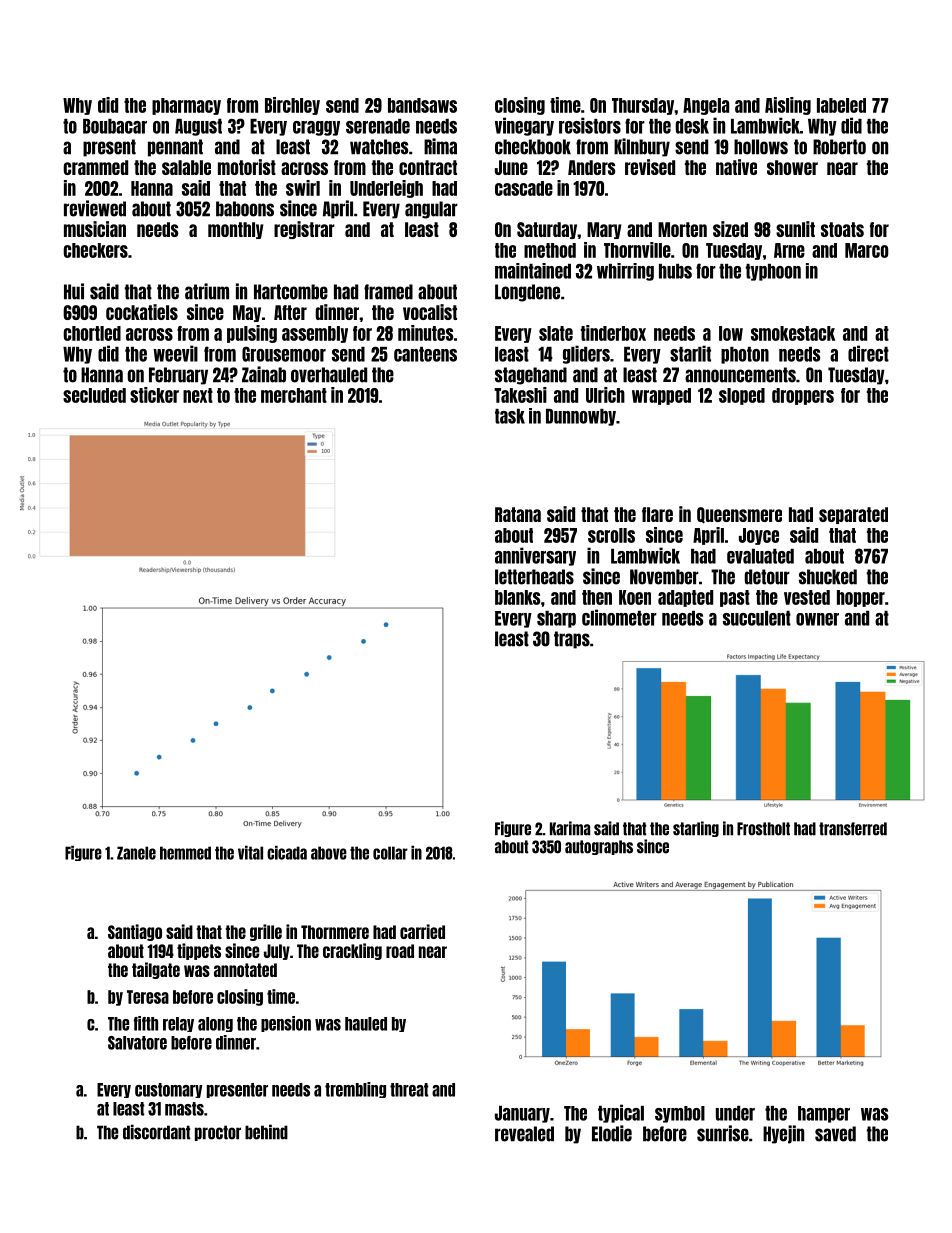 The width and height of the screenshot is (952, 1233). What do you see at coordinates (696, 829) in the screenshot?
I see `starling` at bounding box center [696, 829].
